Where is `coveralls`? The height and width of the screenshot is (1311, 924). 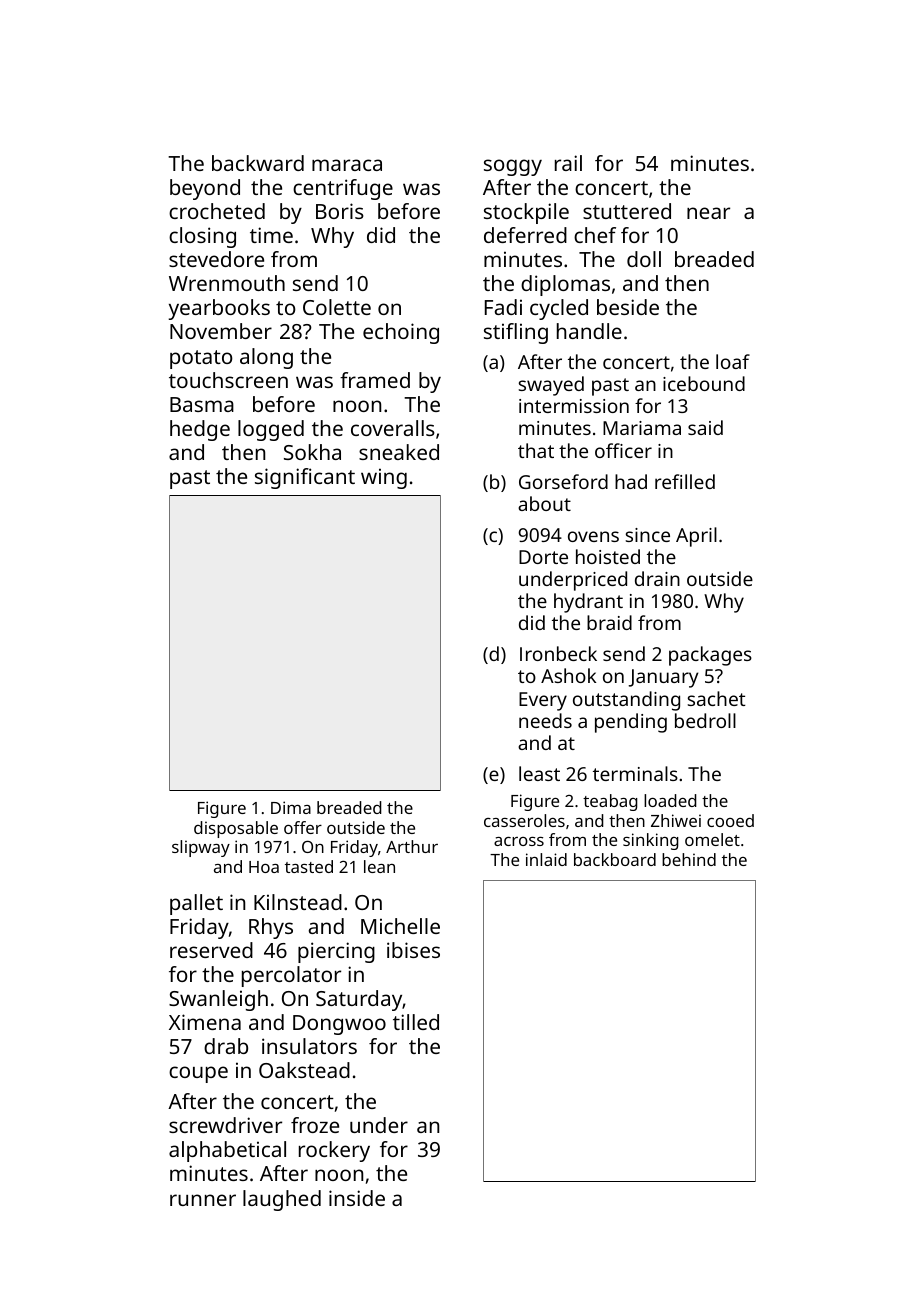
coveralls is located at coordinates (393, 428).
